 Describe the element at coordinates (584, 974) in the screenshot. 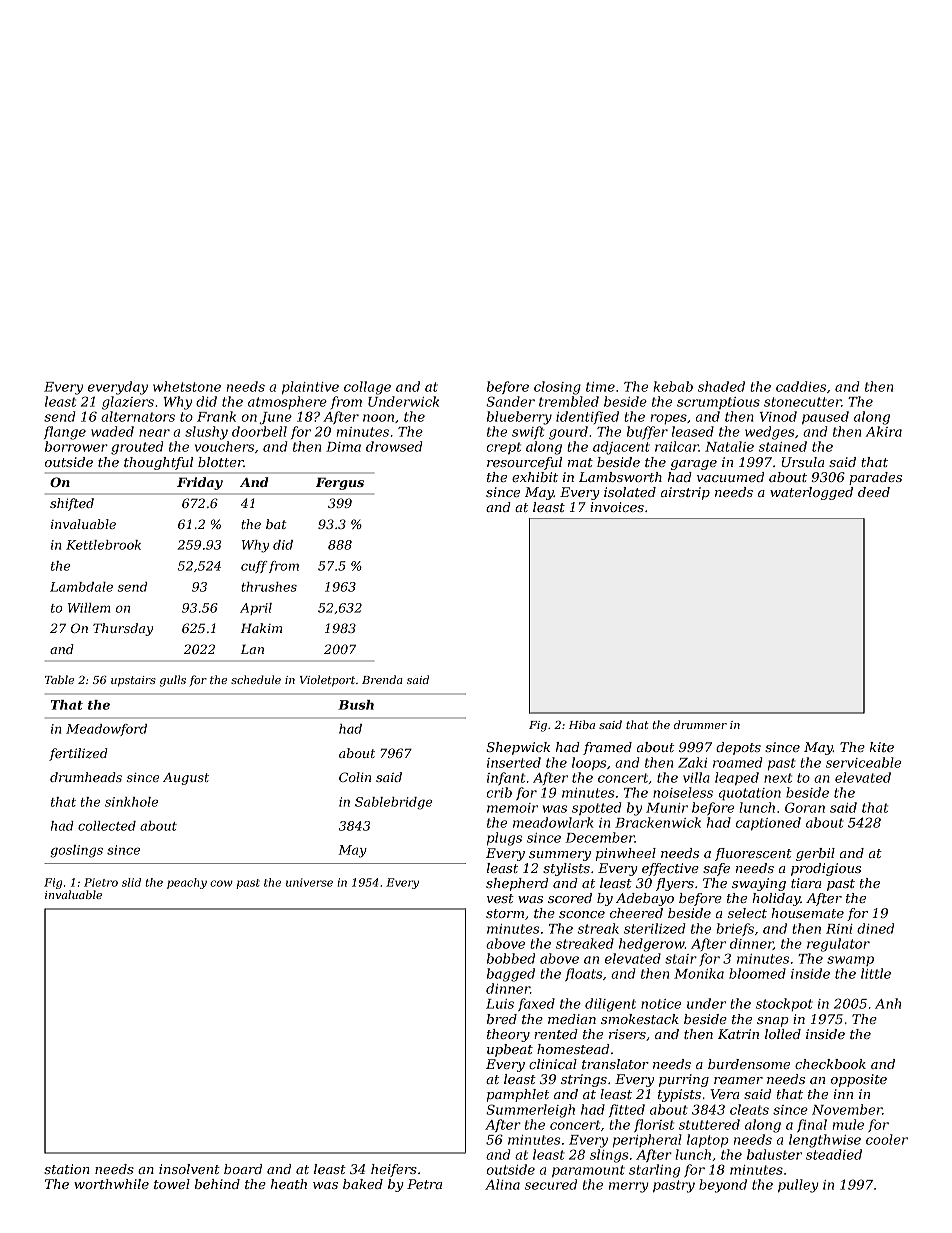

I see `floats` at that location.
